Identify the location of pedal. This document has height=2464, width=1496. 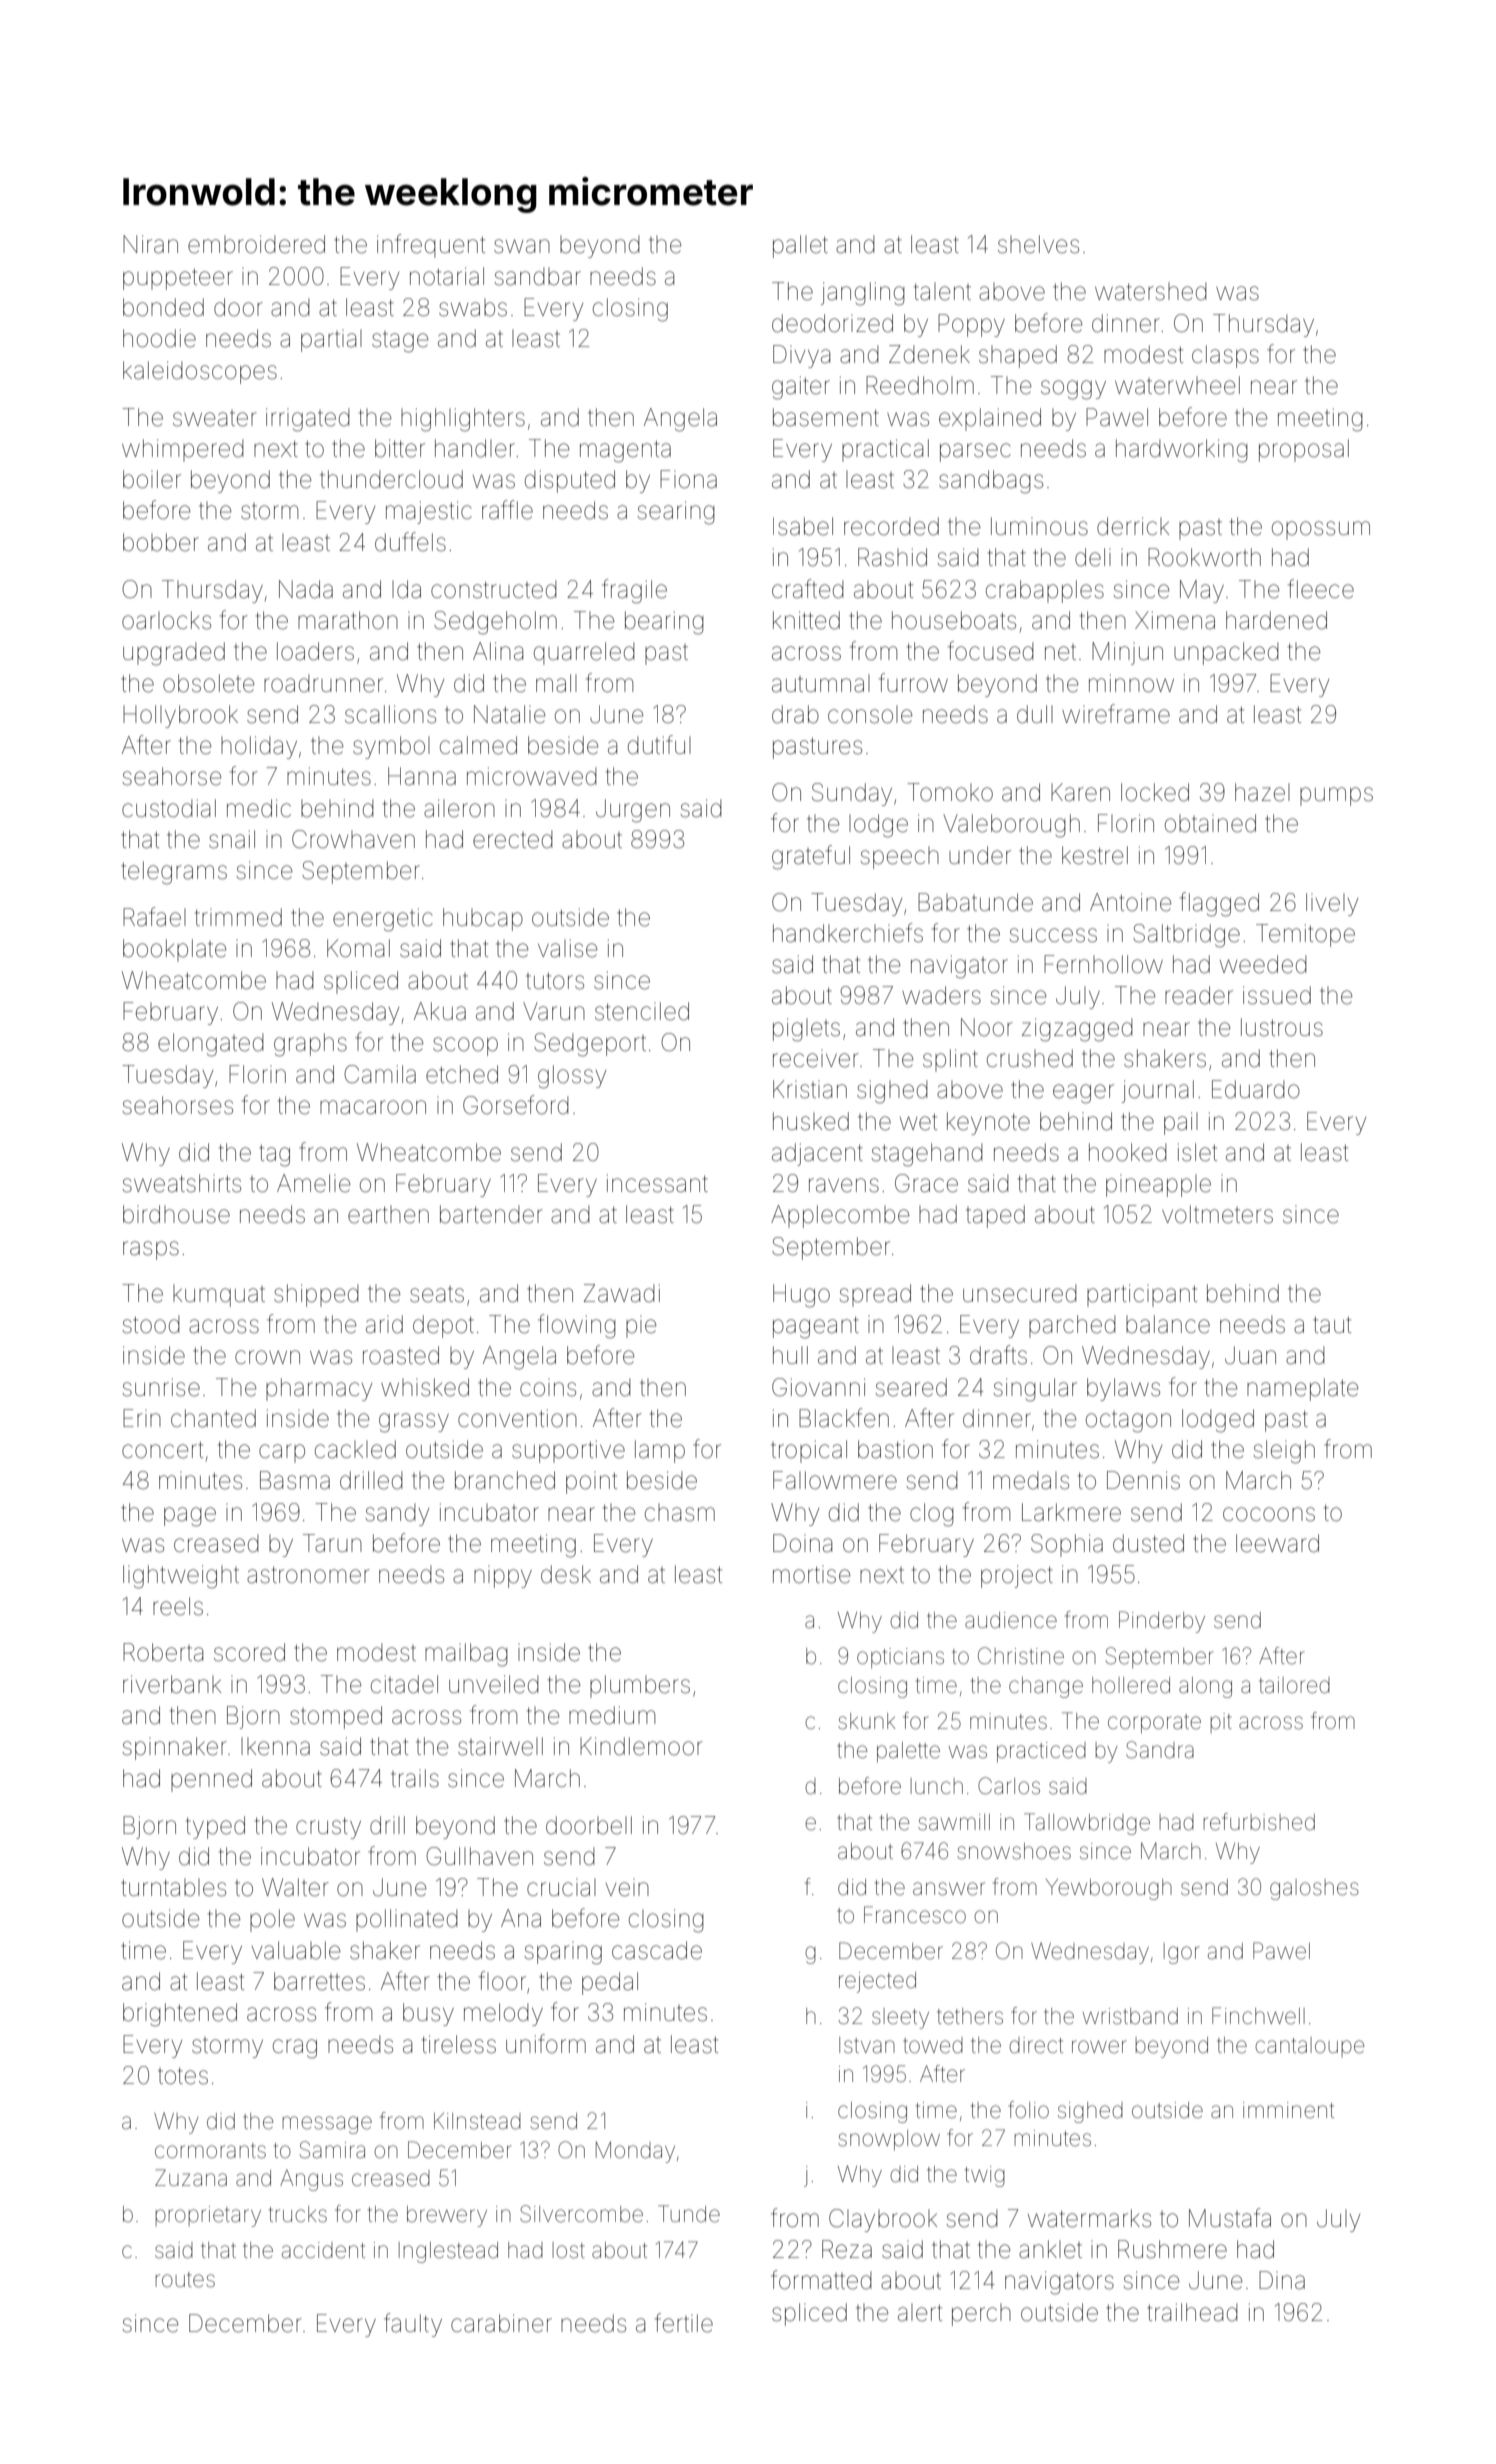
(610, 1983).
